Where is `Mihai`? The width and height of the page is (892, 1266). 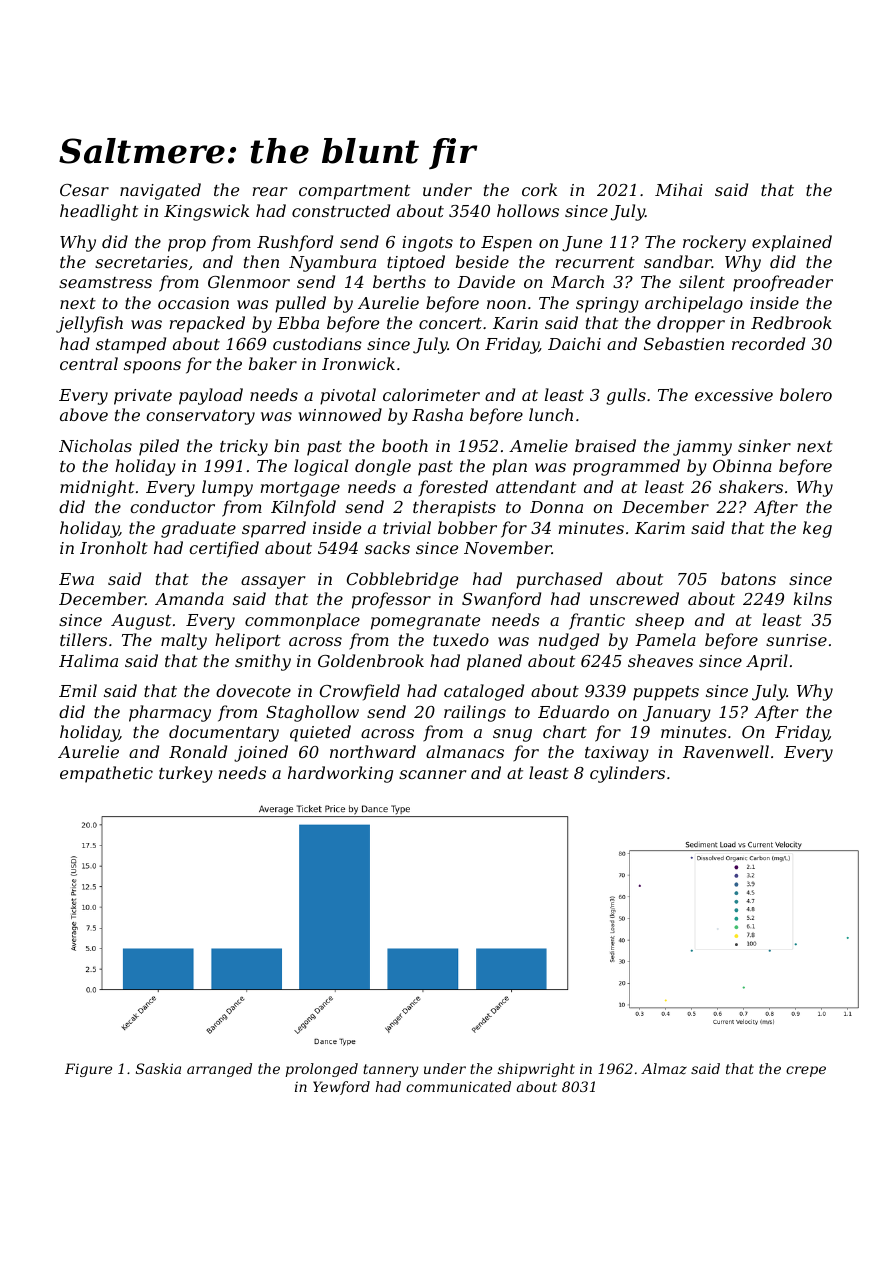 Mihai is located at coordinates (679, 189).
